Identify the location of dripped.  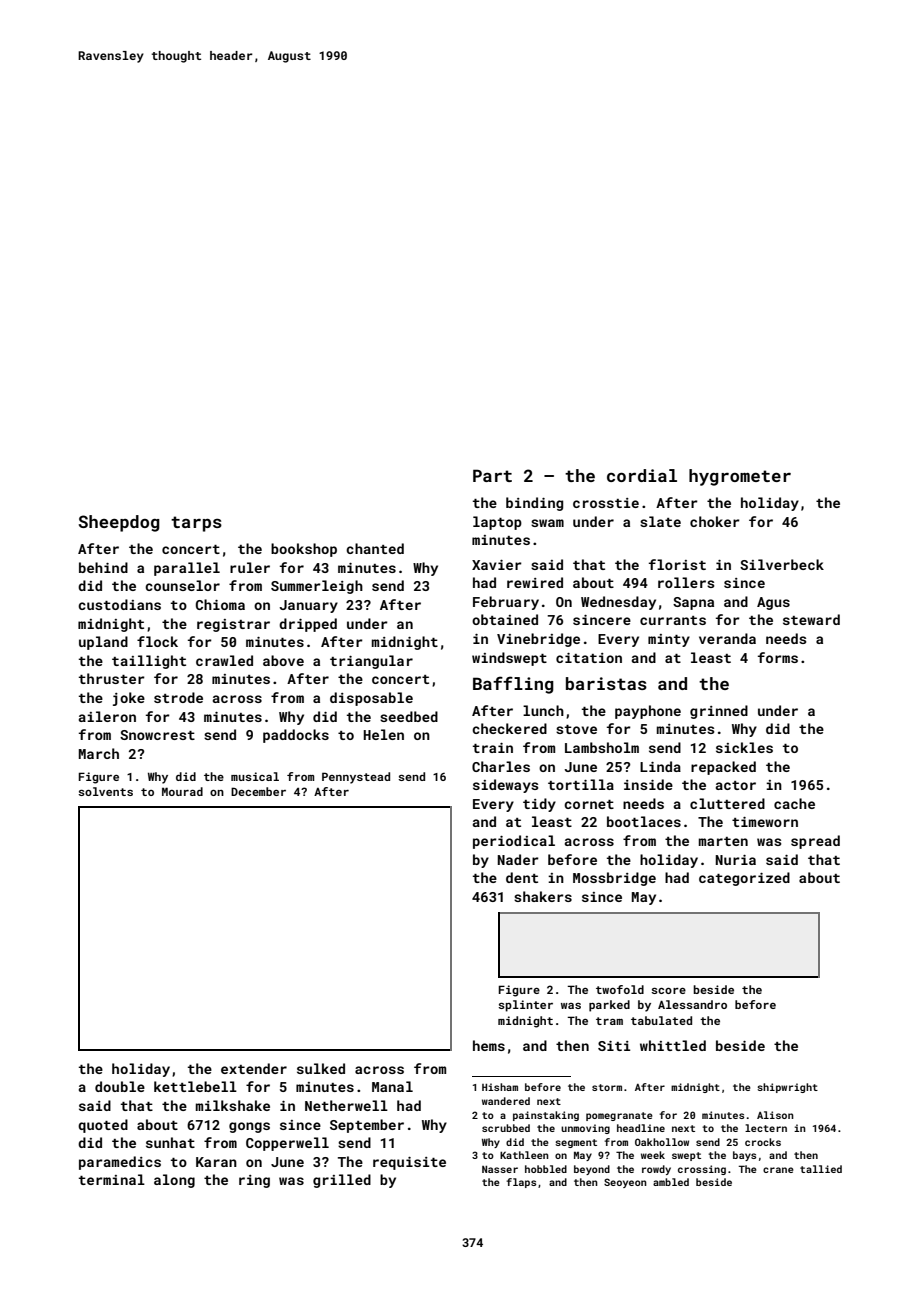
(308, 625).
